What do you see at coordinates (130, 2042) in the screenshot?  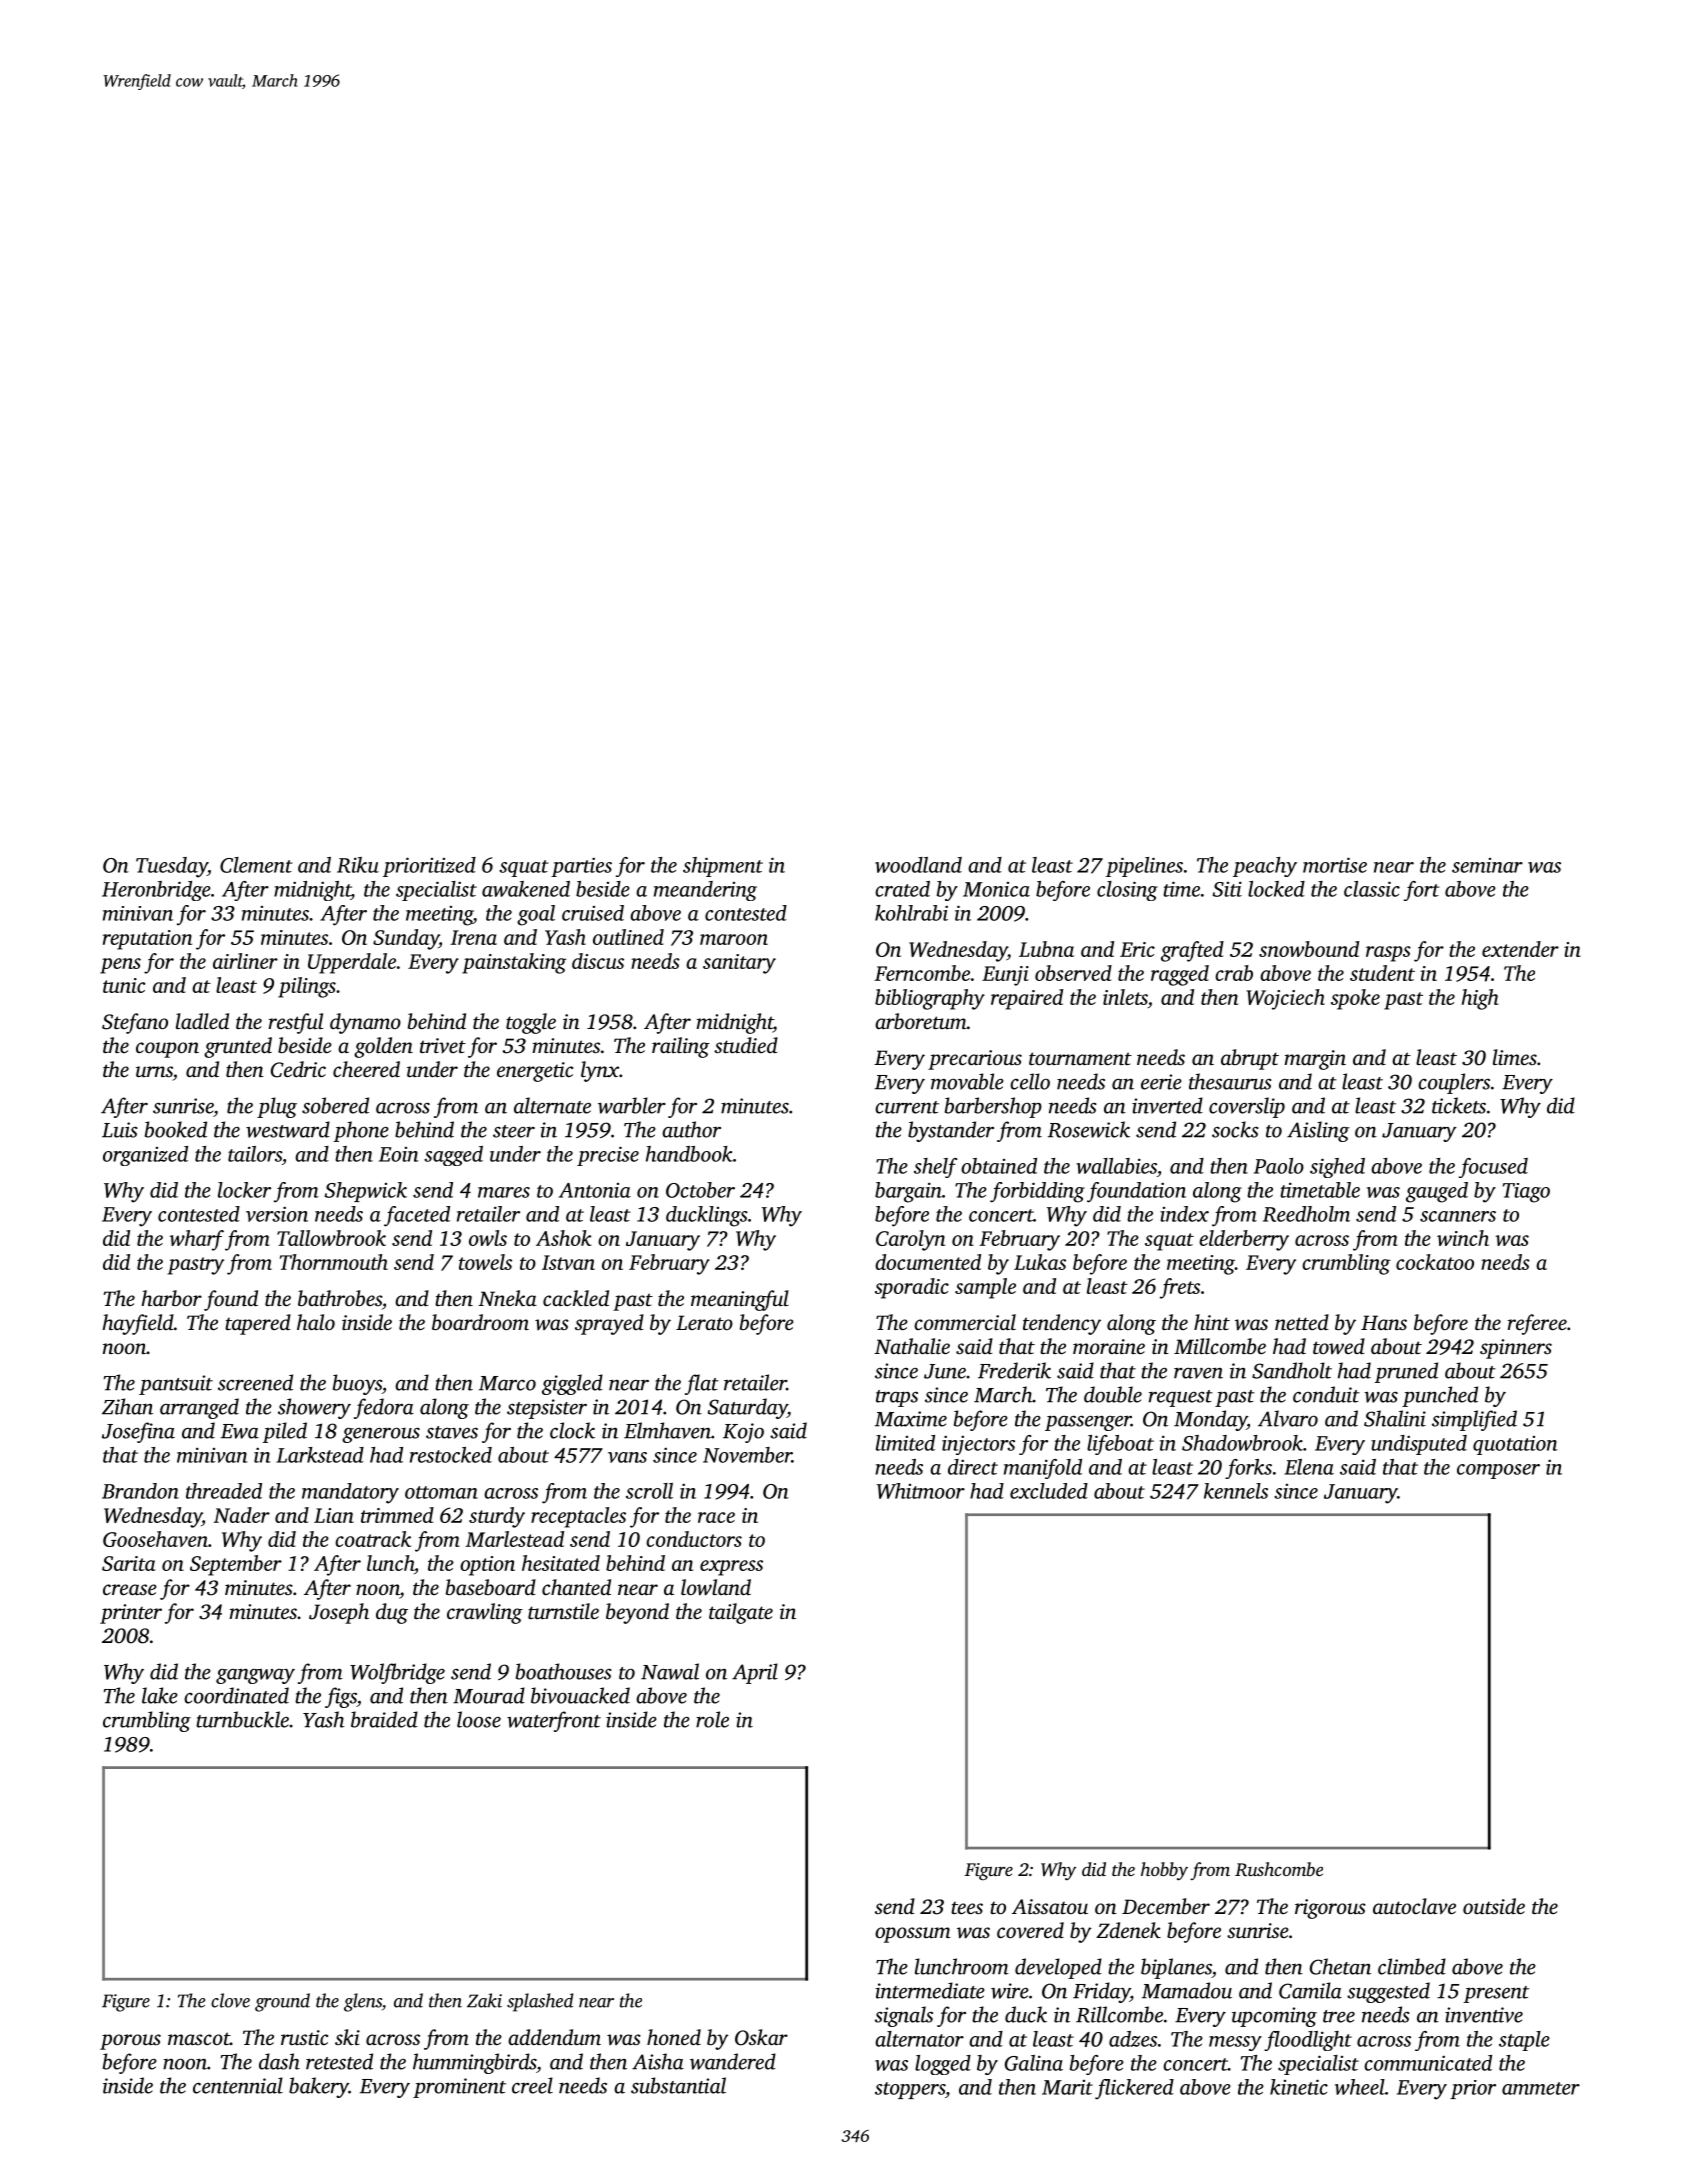 I see `porous` at bounding box center [130, 2042].
